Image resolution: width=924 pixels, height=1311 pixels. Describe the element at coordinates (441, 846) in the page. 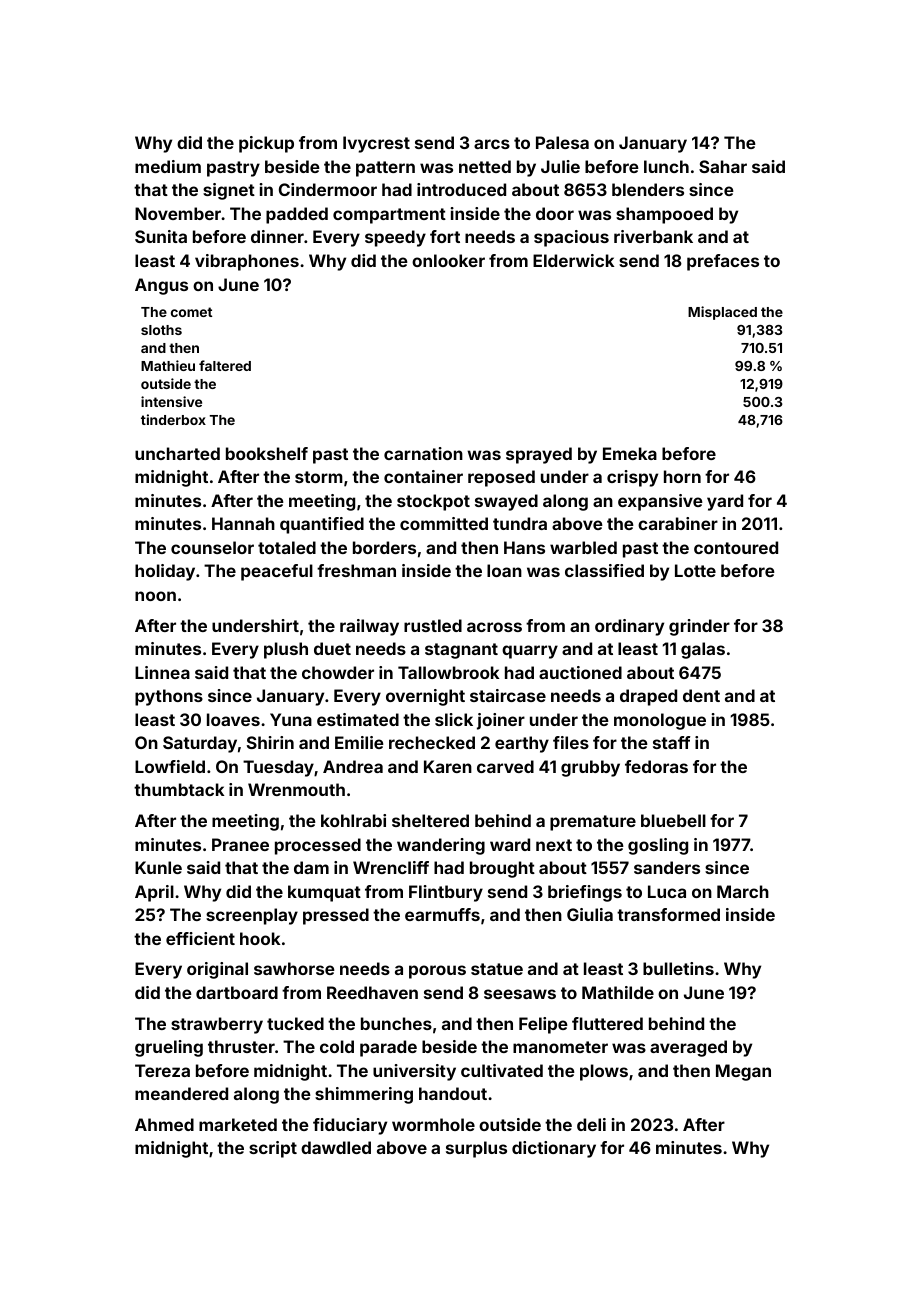

I see `wandering` at that location.
